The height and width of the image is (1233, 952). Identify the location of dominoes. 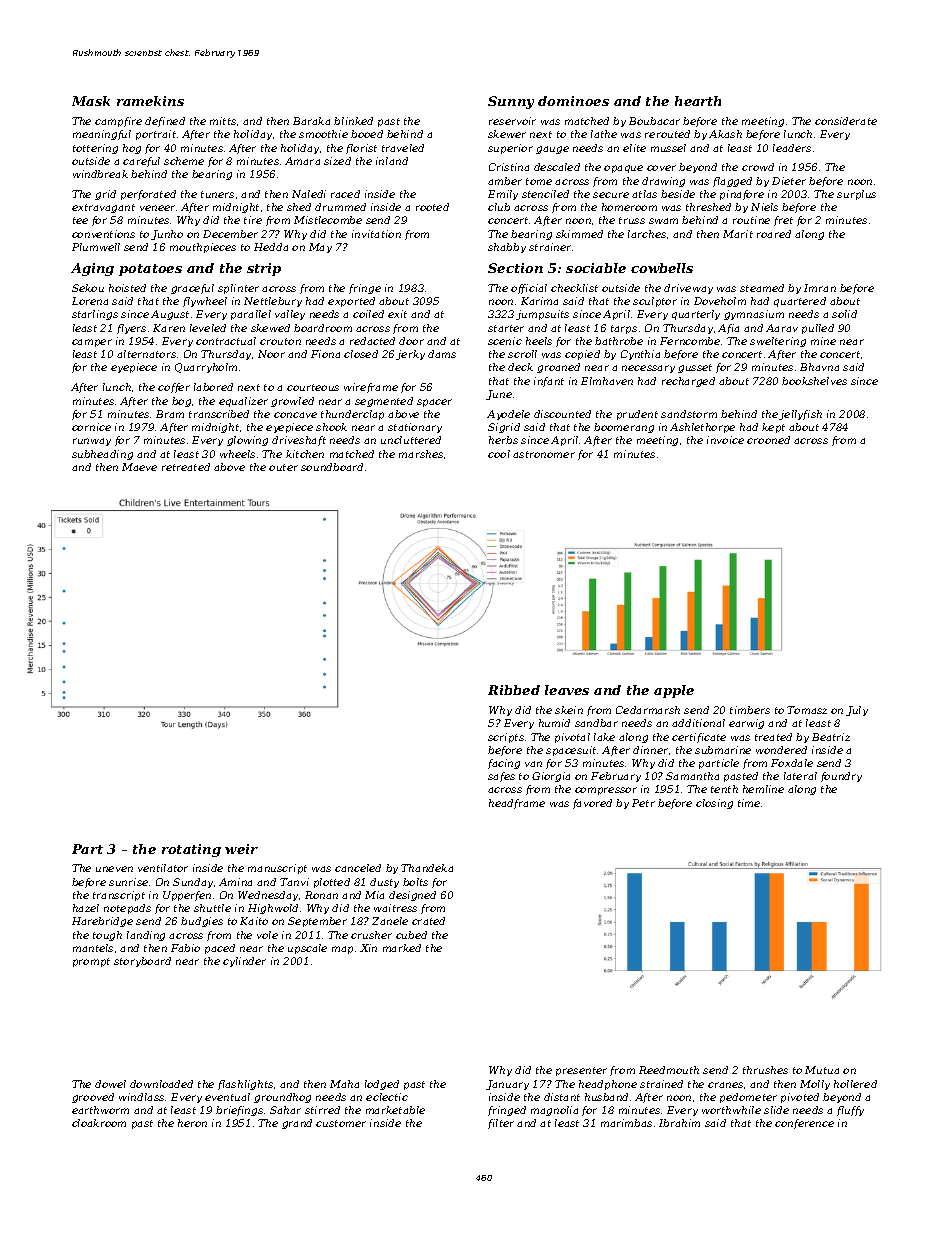
(573, 101).
